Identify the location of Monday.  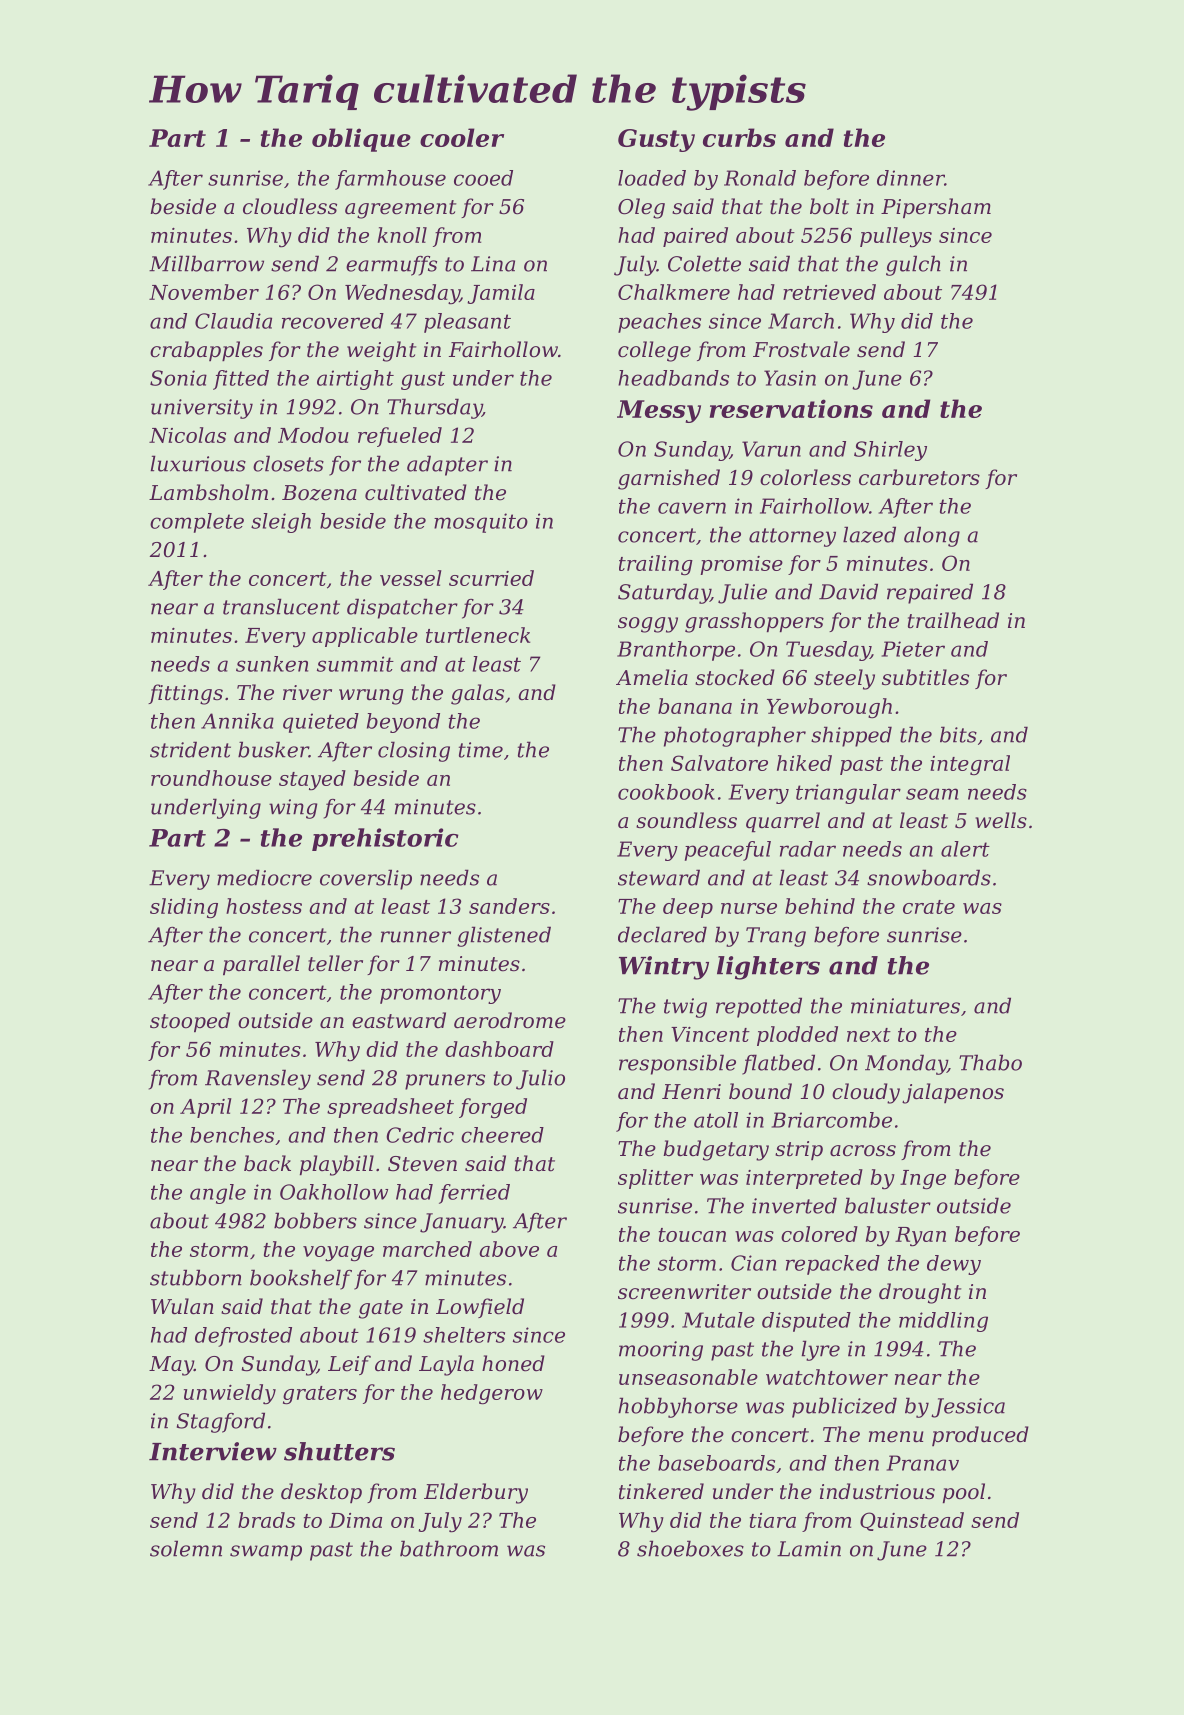
(906, 1064).
